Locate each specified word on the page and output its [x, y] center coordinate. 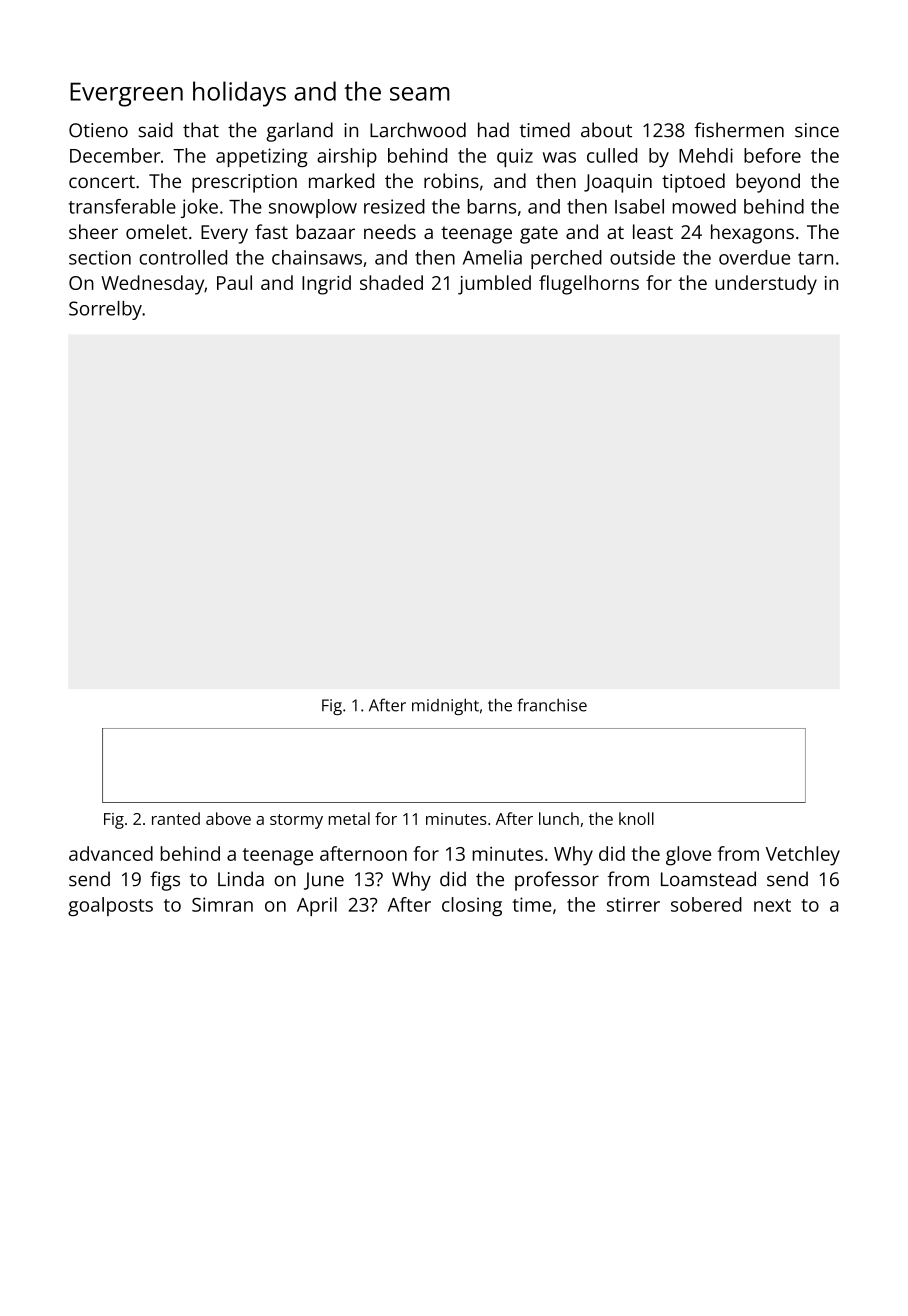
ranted [176, 818]
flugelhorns [589, 285]
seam [420, 94]
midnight [445, 706]
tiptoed [693, 183]
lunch [559, 818]
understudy [766, 285]
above [228, 818]
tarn [815, 258]
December [115, 155]
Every [224, 234]
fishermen [739, 130]
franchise [552, 705]
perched [566, 259]
